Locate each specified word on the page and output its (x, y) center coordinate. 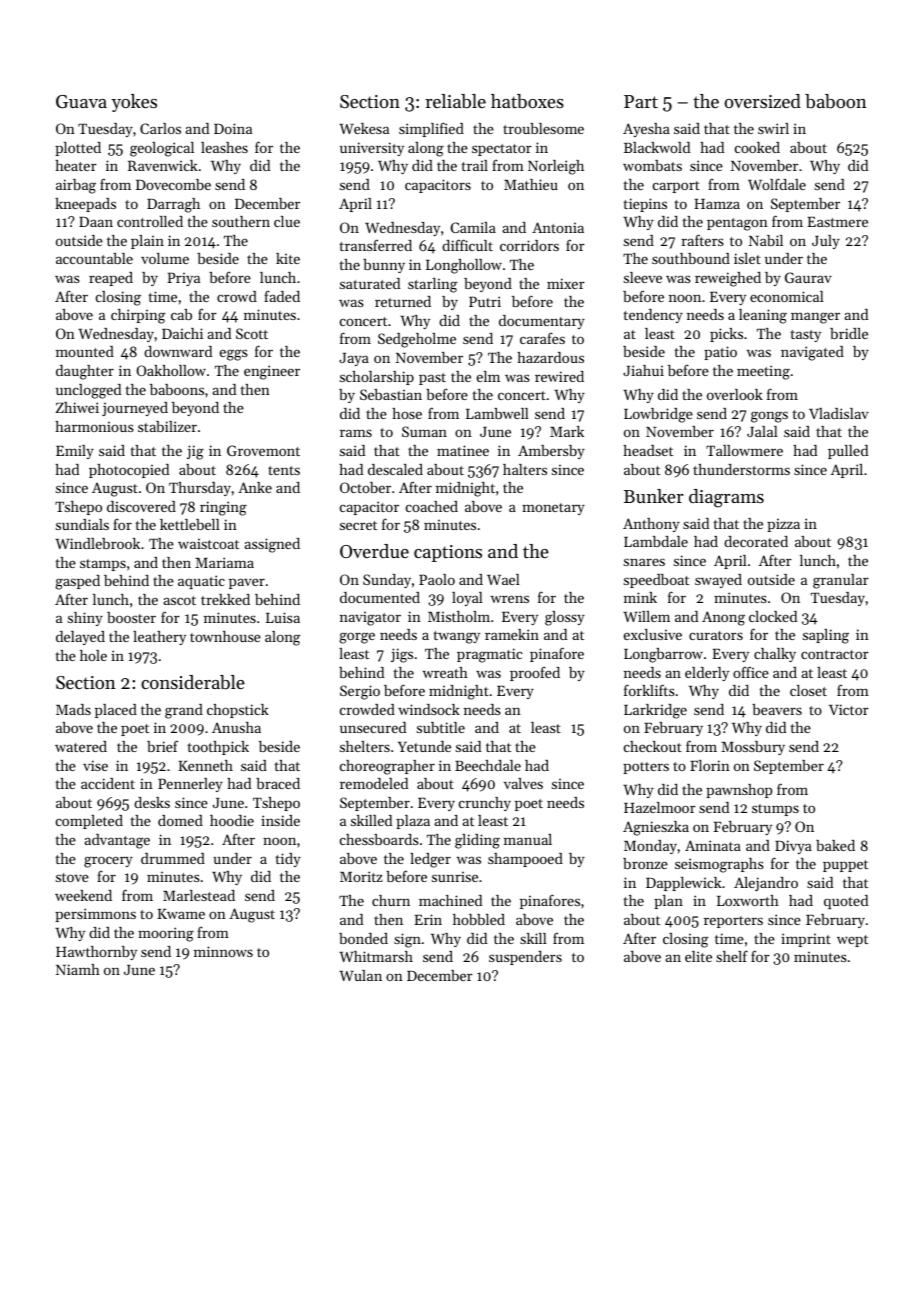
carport (676, 187)
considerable (193, 682)
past (432, 379)
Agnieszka (656, 828)
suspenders (525, 958)
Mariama (224, 562)
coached (432, 506)
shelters (365, 746)
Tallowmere (744, 450)
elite (698, 956)
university (372, 149)
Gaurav (808, 277)
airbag (76, 186)
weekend (83, 895)
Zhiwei (77, 407)
